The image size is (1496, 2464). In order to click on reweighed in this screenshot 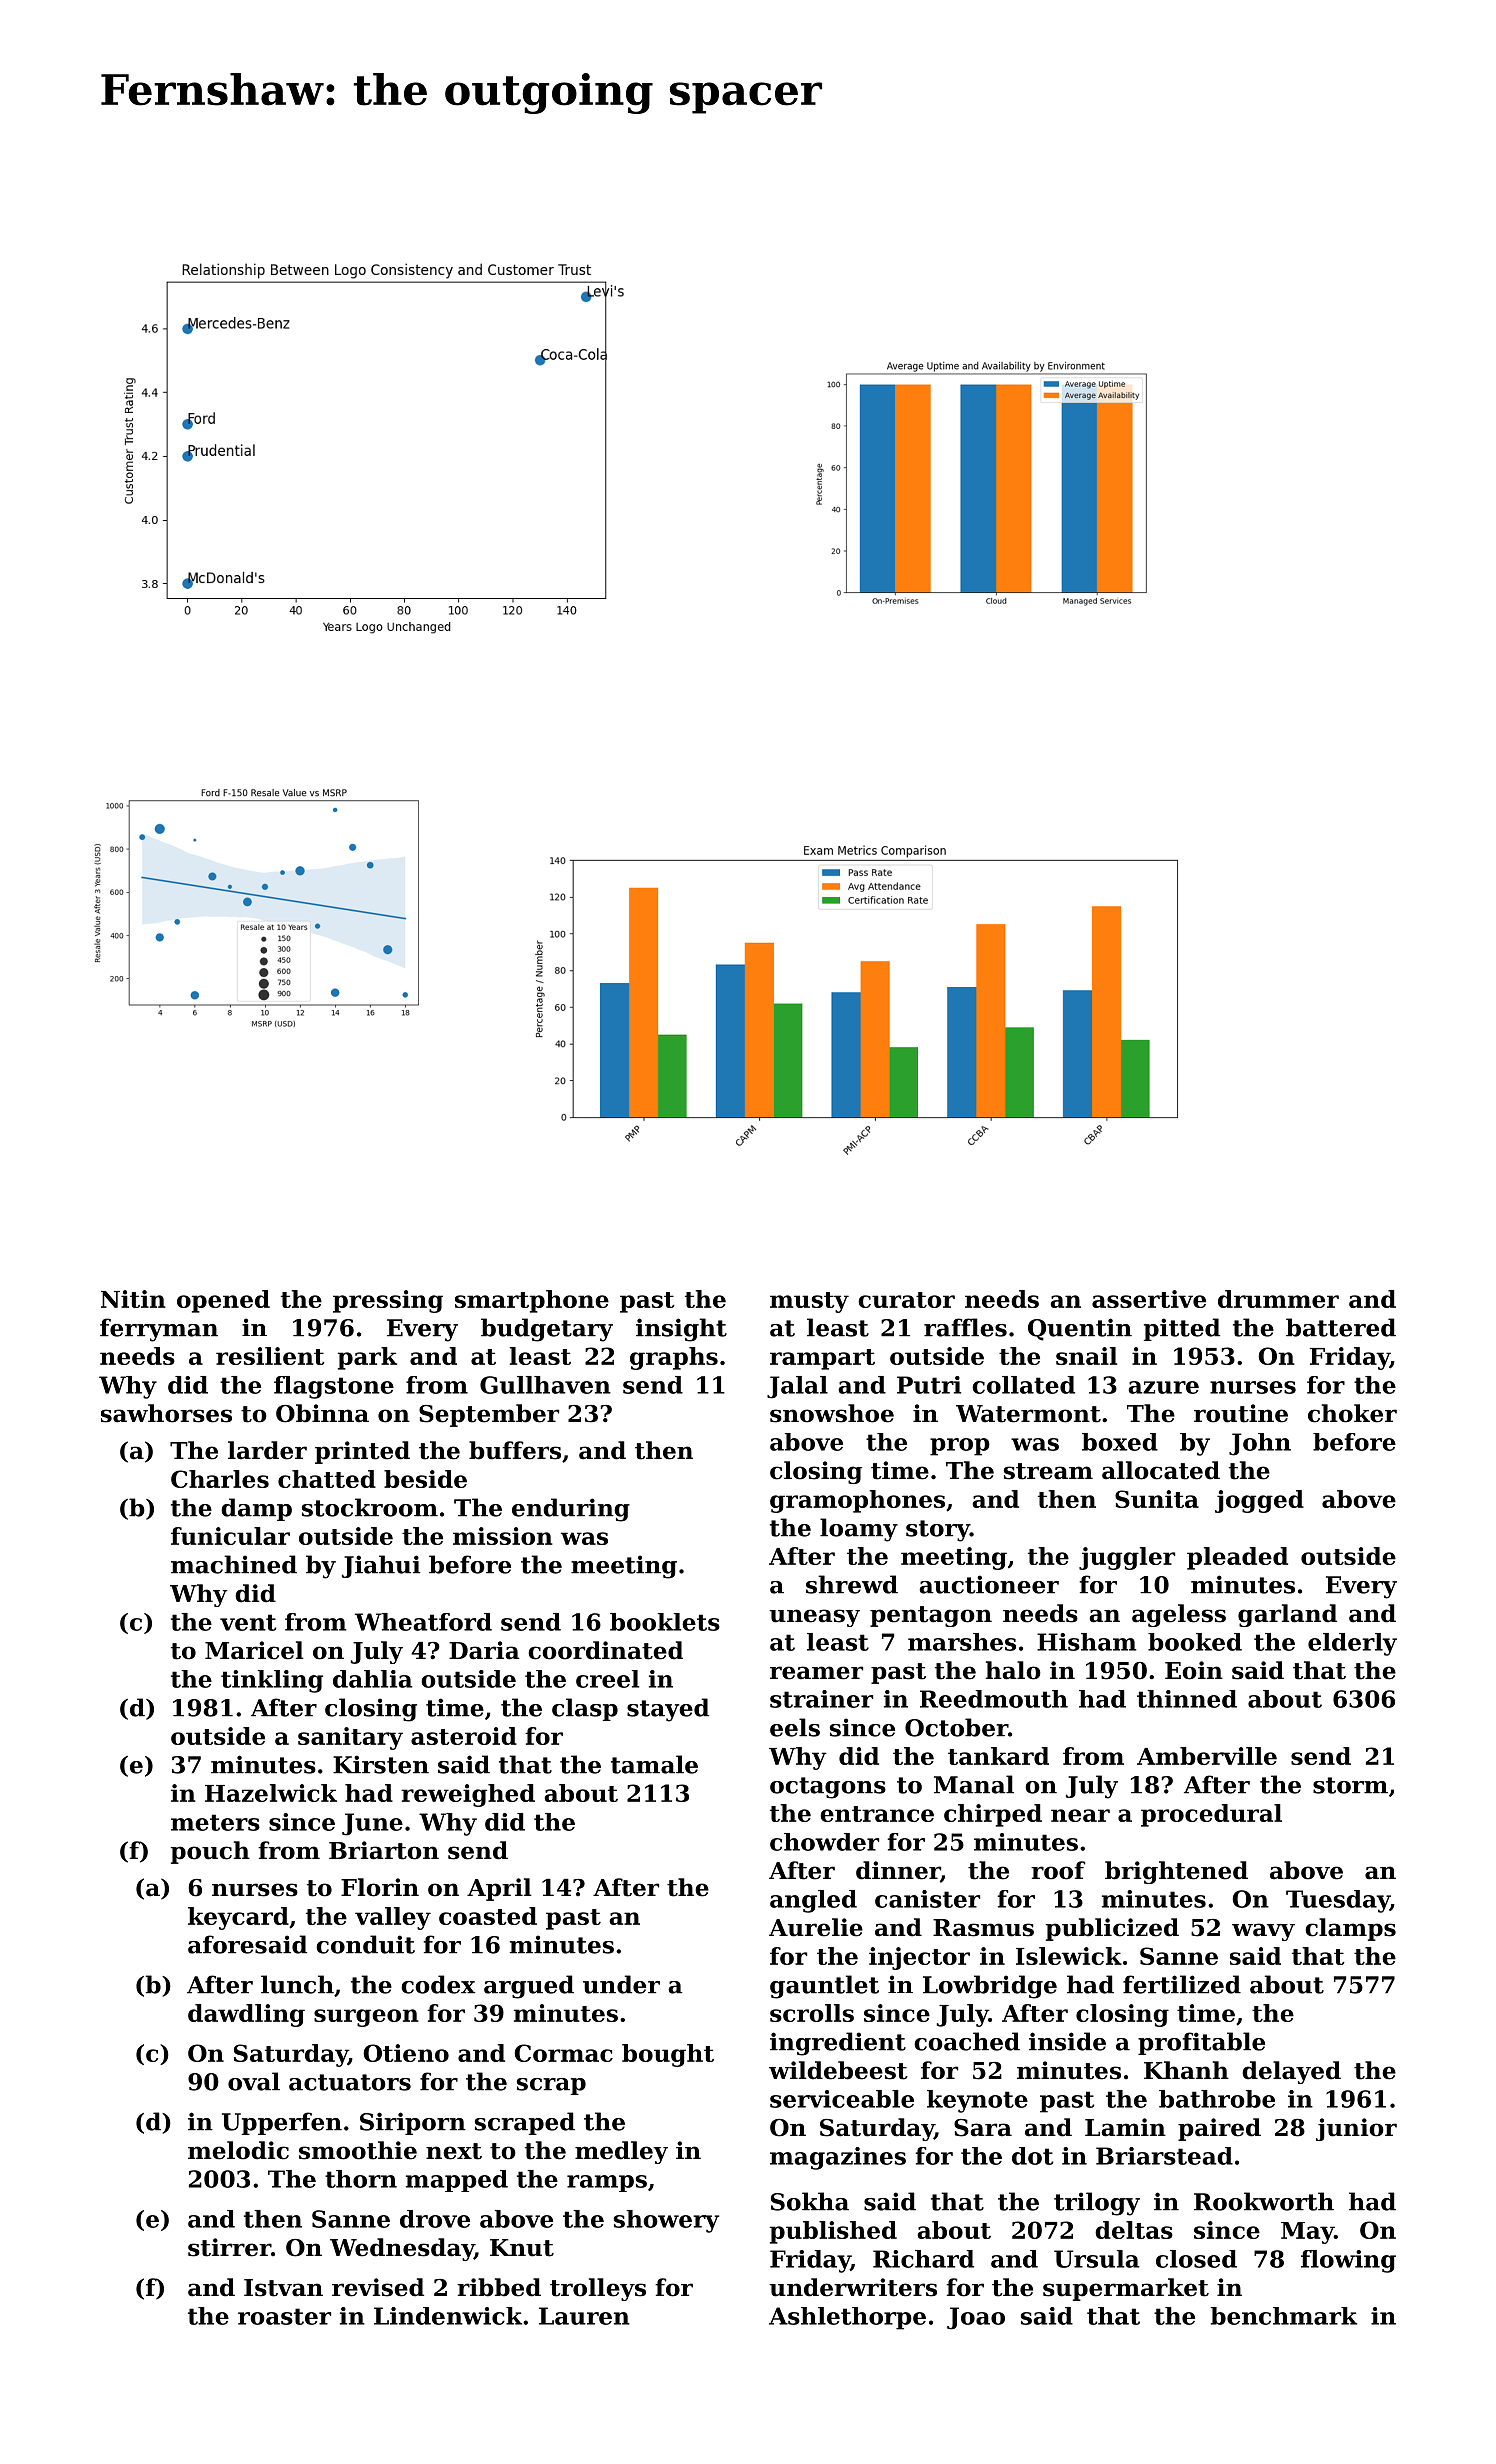, I will do `click(468, 1795)`.
